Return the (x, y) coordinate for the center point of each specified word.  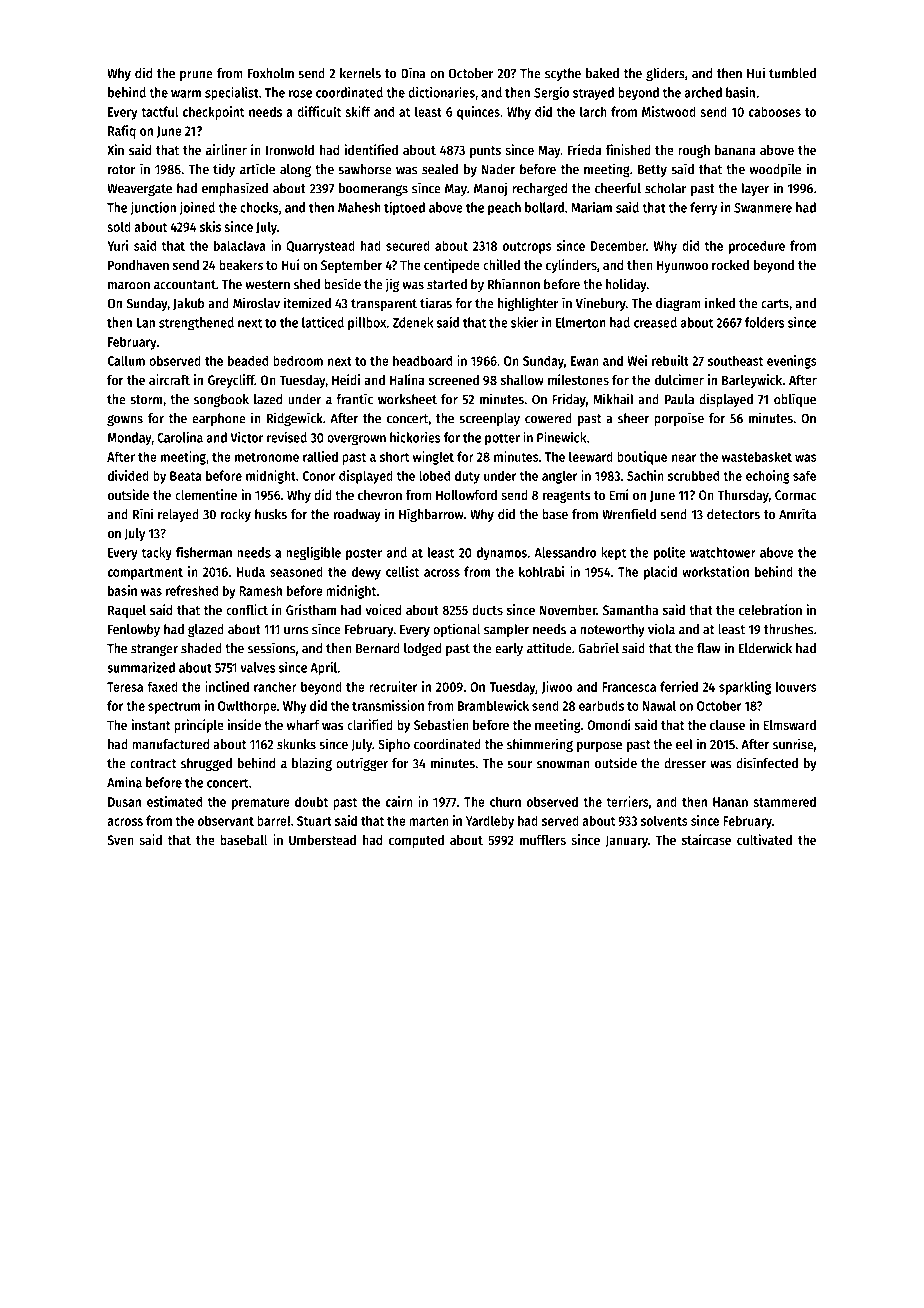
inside (244, 724)
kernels (360, 73)
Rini (143, 514)
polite (670, 554)
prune (196, 76)
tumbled (792, 73)
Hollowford (466, 495)
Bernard (378, 648)
